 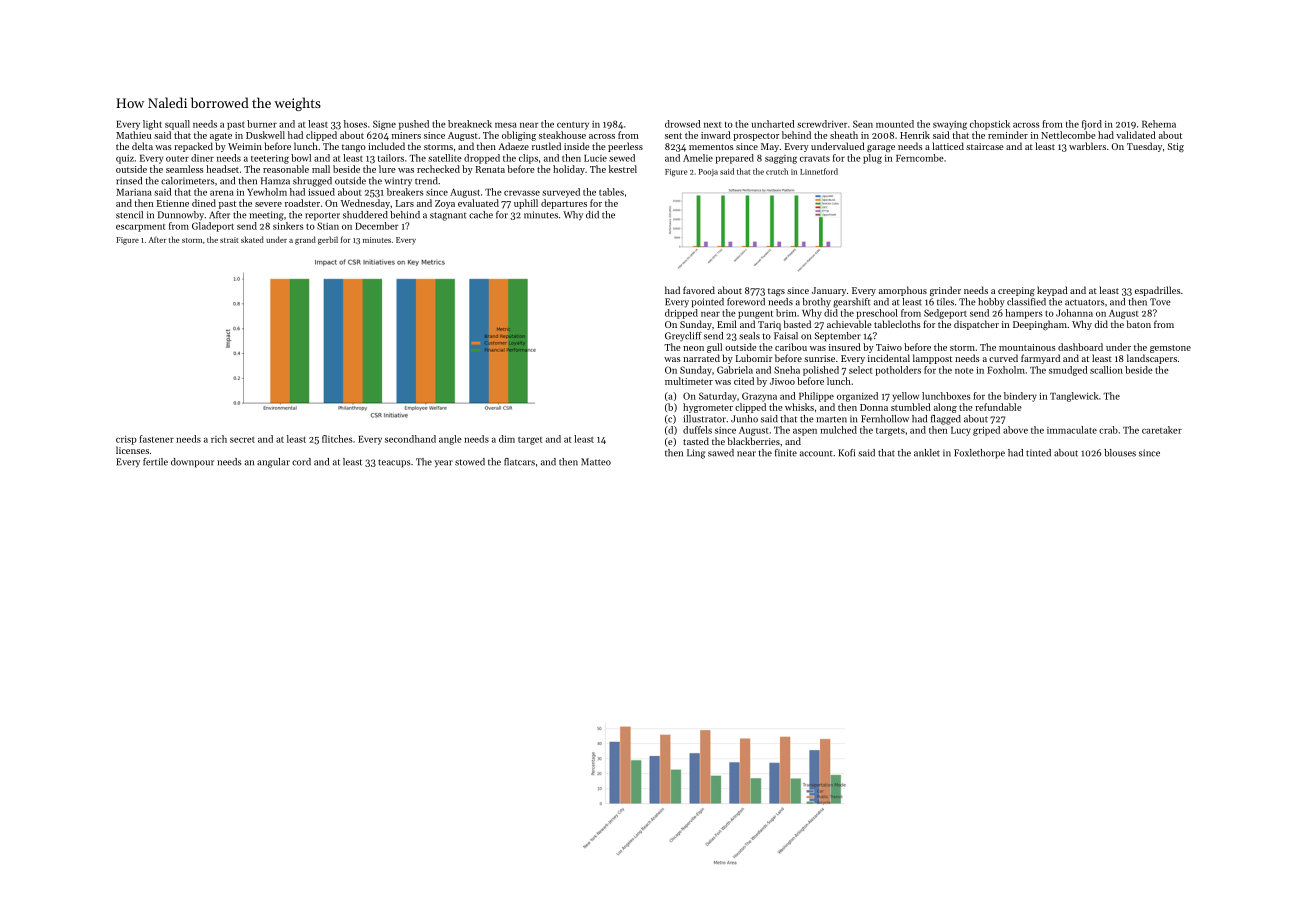 I want to click on pointed, so click(x=707, y=303).
